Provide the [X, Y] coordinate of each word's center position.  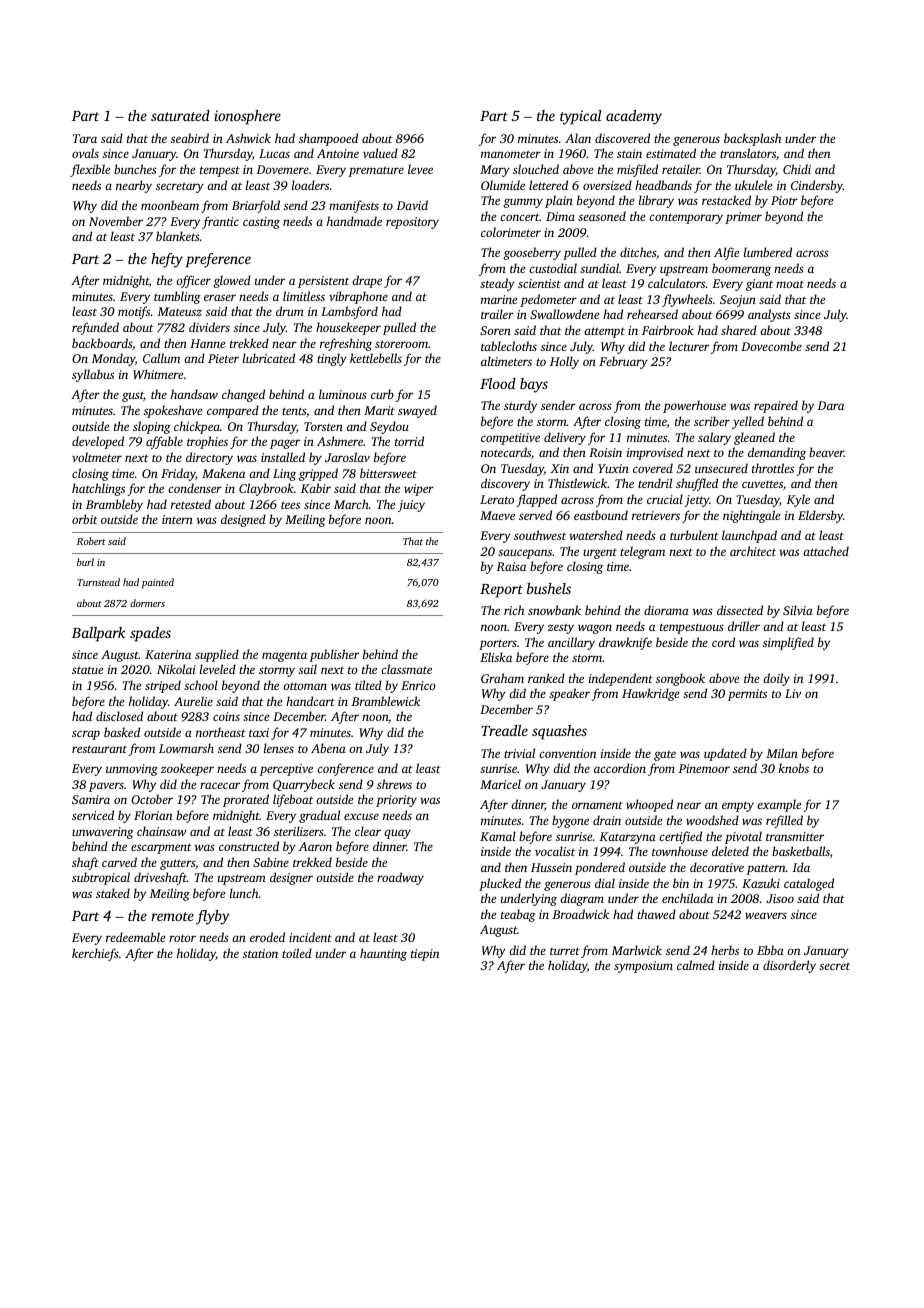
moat [790, 284]
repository [412, 223]
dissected [740, 610]
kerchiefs [95, 954]
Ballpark [99, 634]
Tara [85, 138]
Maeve [497, 515]
